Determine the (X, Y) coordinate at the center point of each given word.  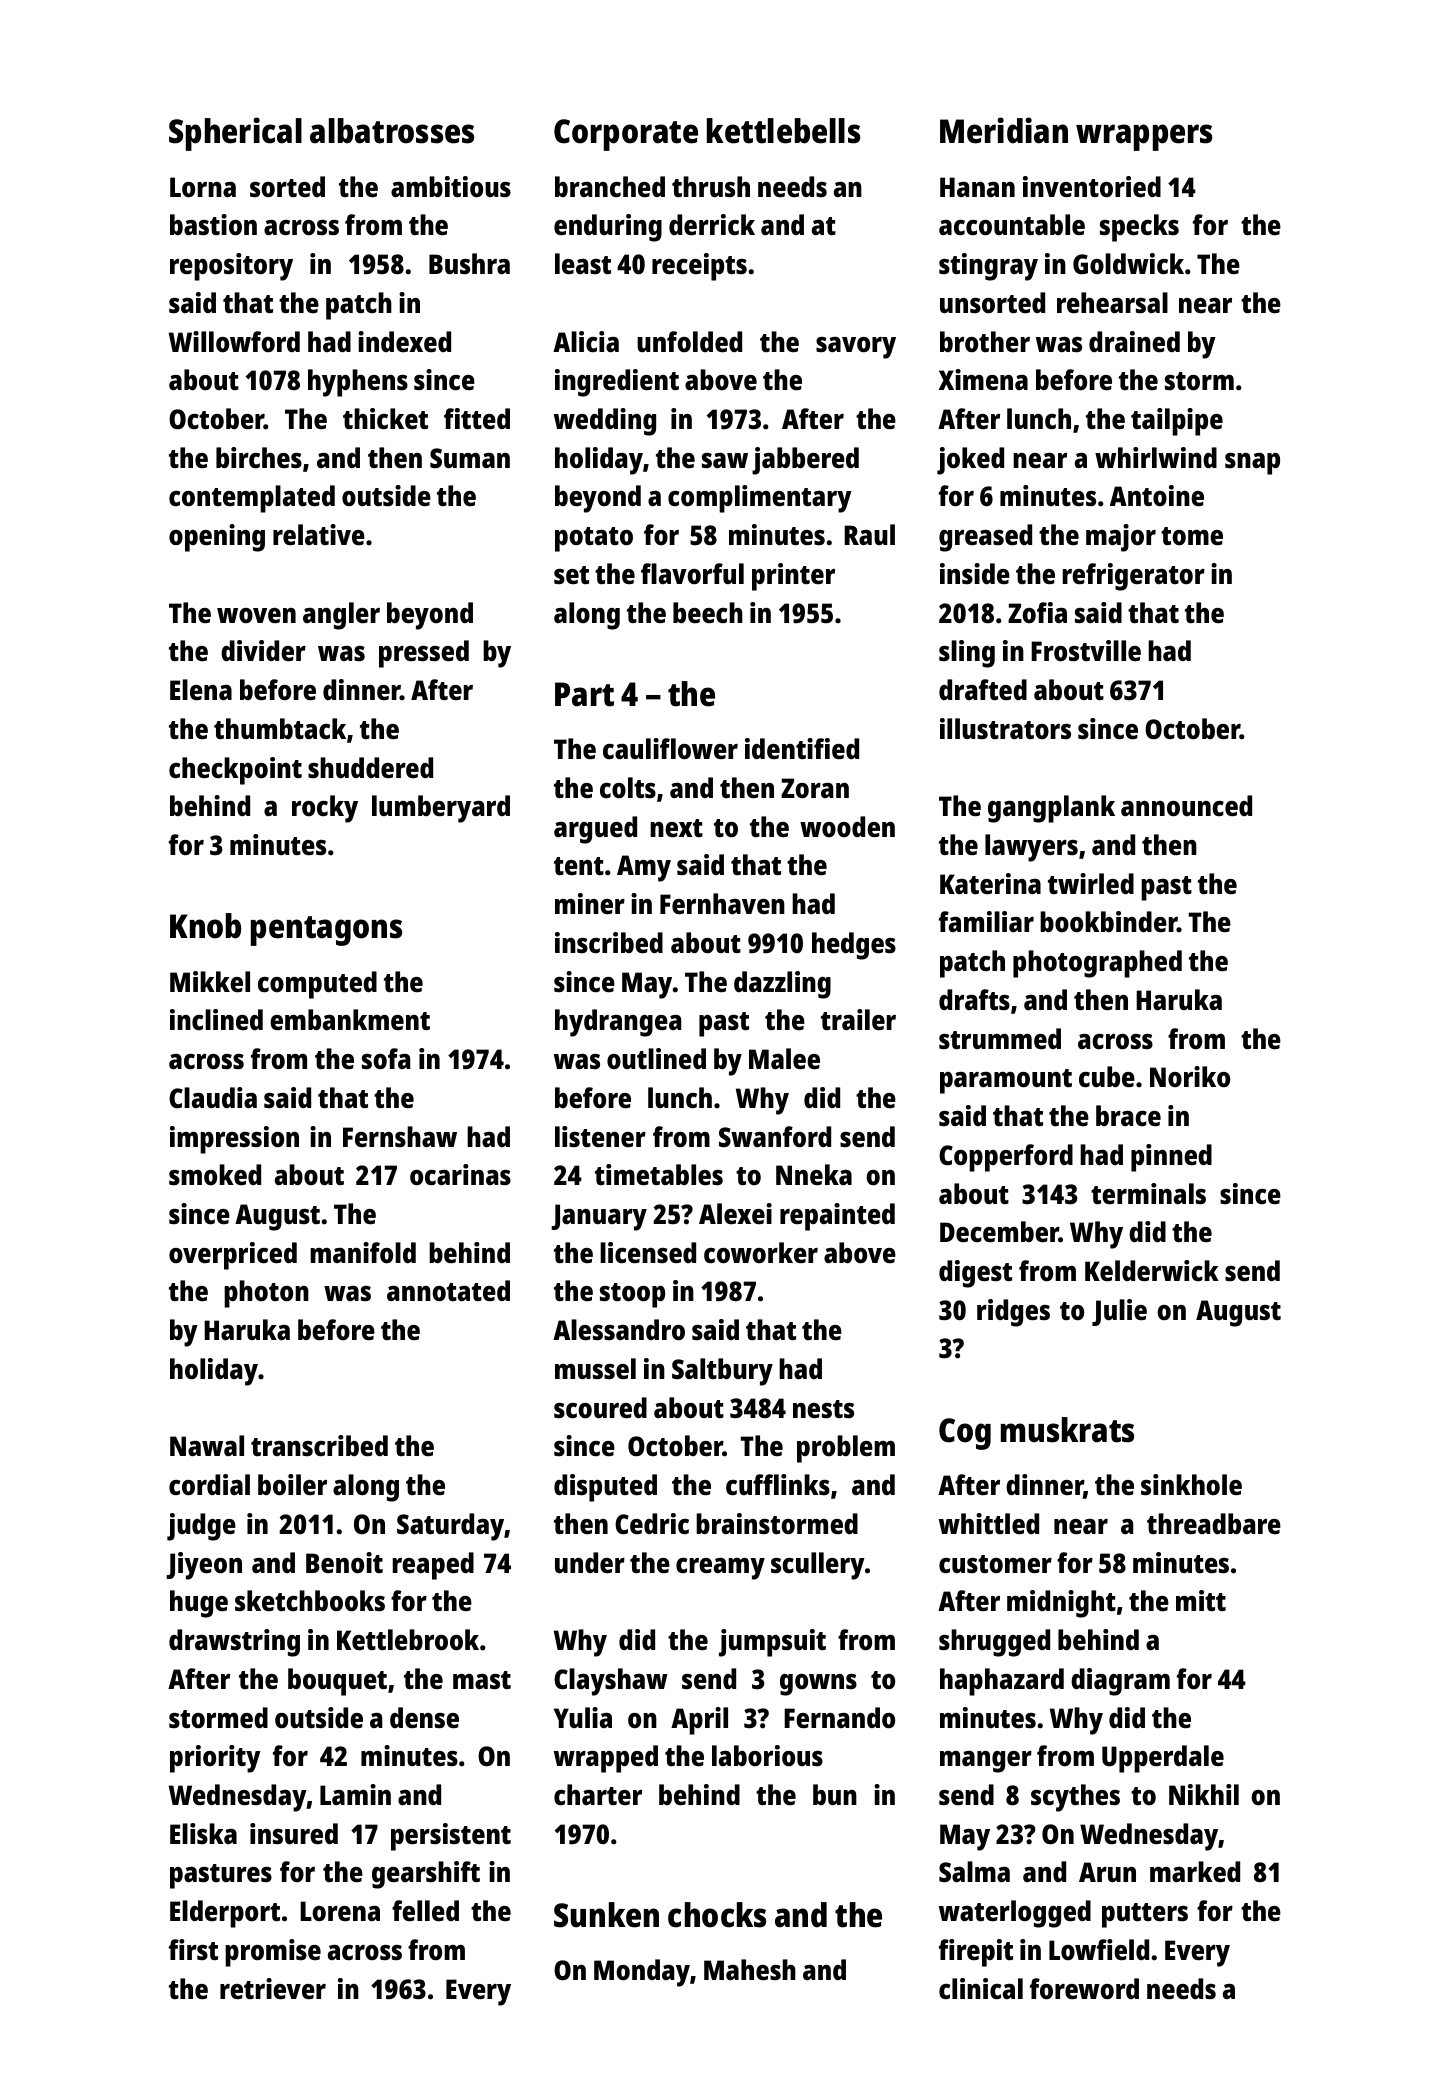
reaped (433, 1566)
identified (802, 748)
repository (231, 267)
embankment (350, 1020)
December (999, 1232)
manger (986, 1762)
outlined (656, 1058)
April (699, 1721)
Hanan (977, 187)
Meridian (1004, 130)
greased (985, 538)
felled (425, 1911)
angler (341, 616)
